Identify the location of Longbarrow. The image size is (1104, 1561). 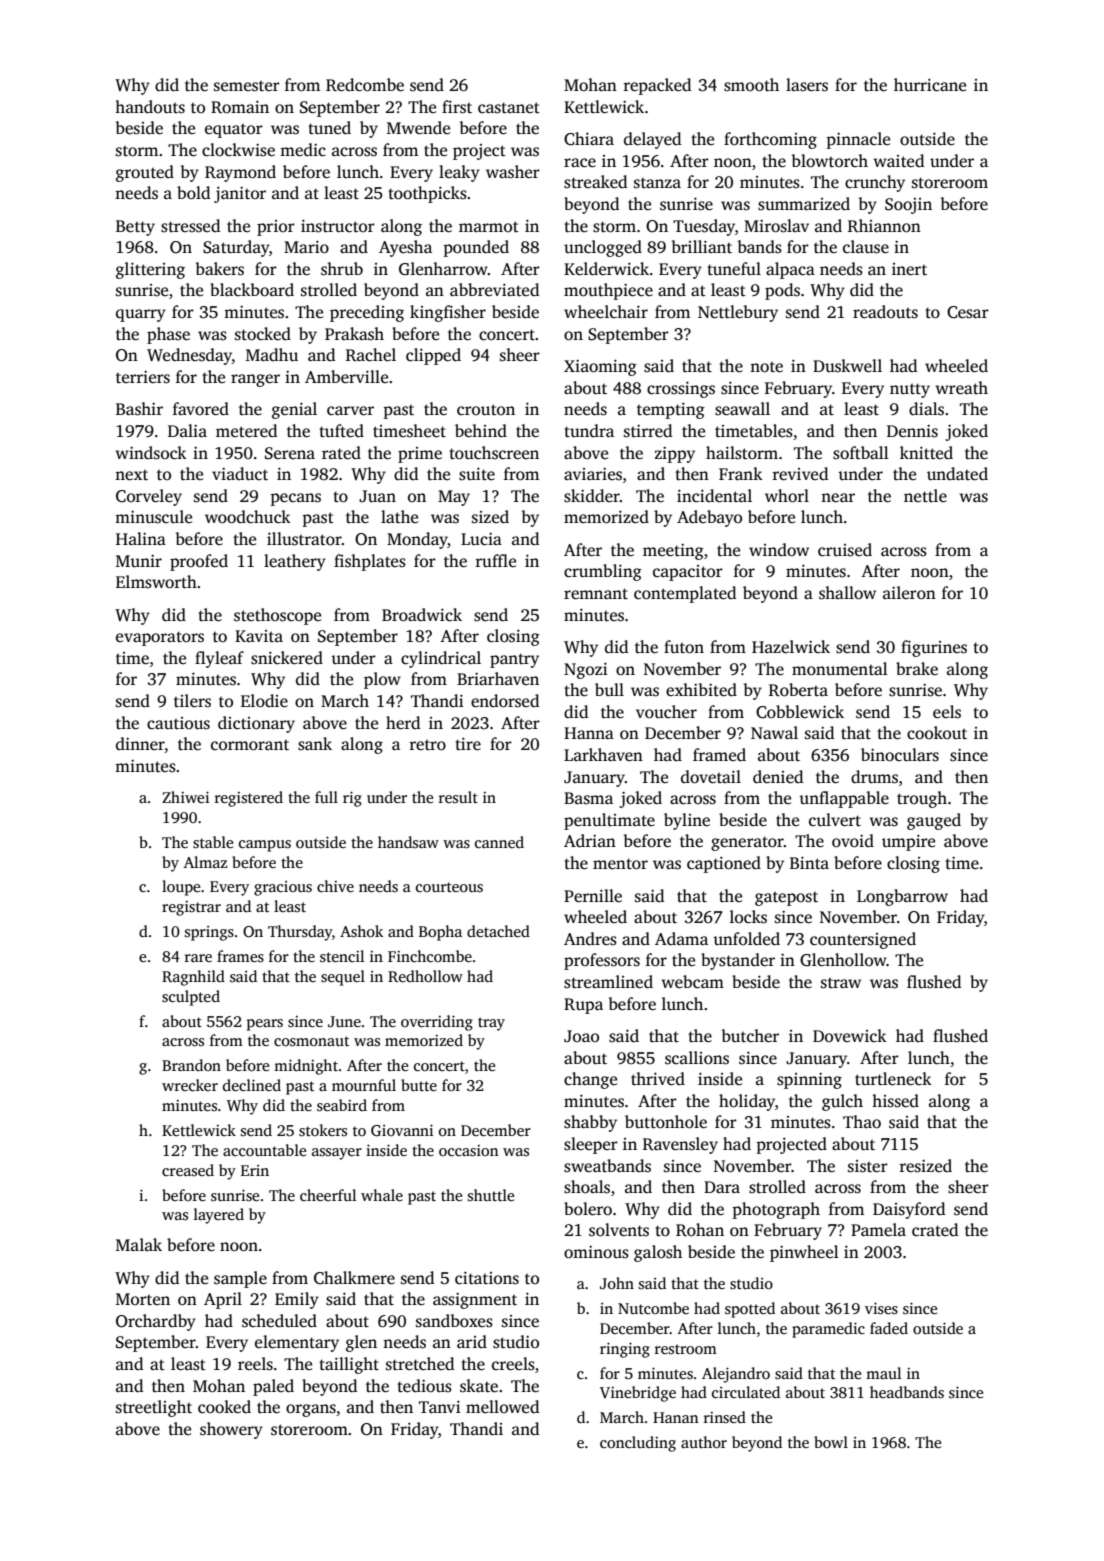
(902, 897).
